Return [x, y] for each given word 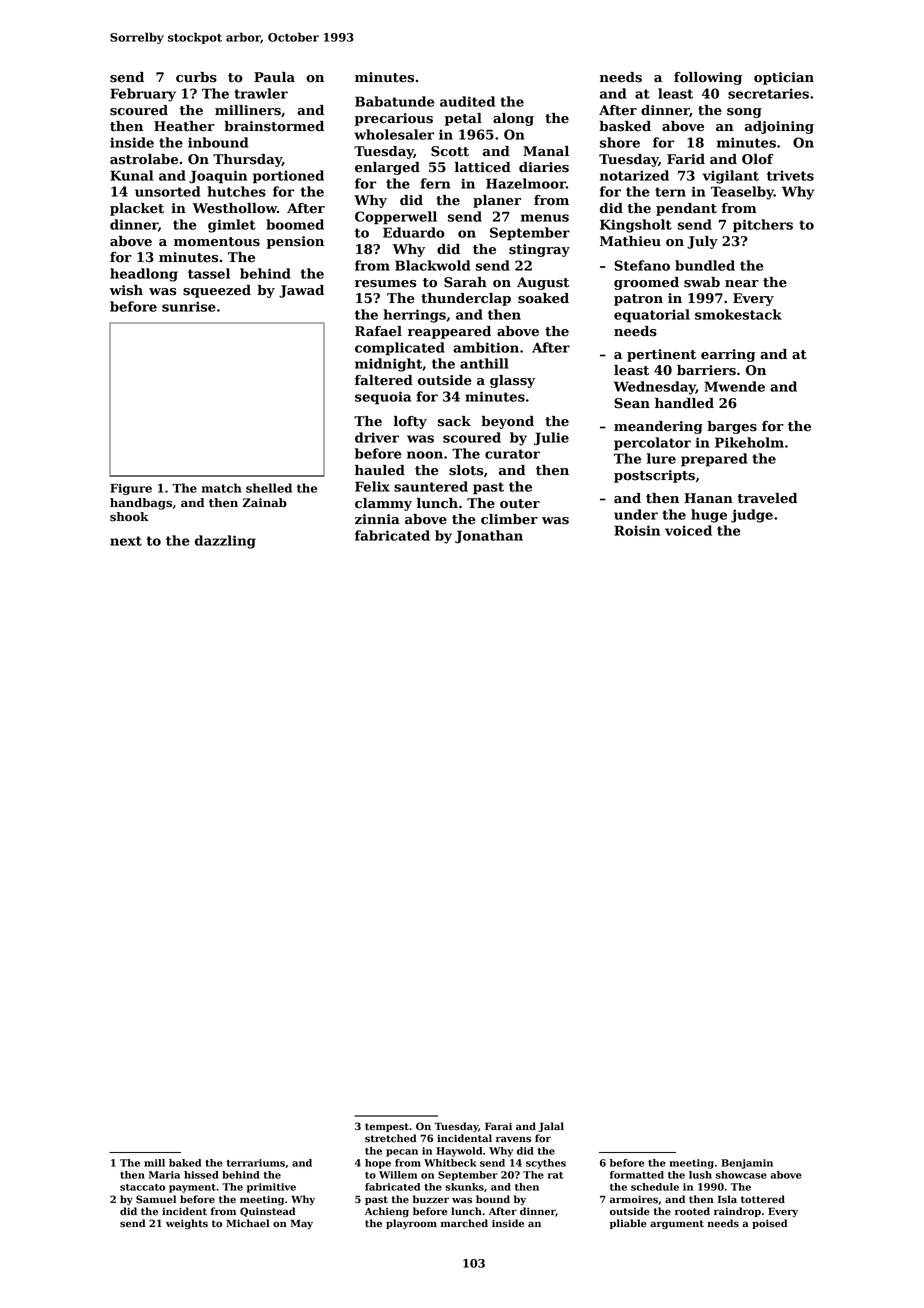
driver [377, 437]
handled [684, 403]
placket [137, 209]
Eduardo [414, 232]
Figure [131, 489]
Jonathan [489, 537]
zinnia [377, 519]
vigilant [731, 177]
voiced [688, 530]
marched [464, 1223]
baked [185, 1163]
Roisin [637, 530]
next [126, 541]
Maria [164, 1175]
